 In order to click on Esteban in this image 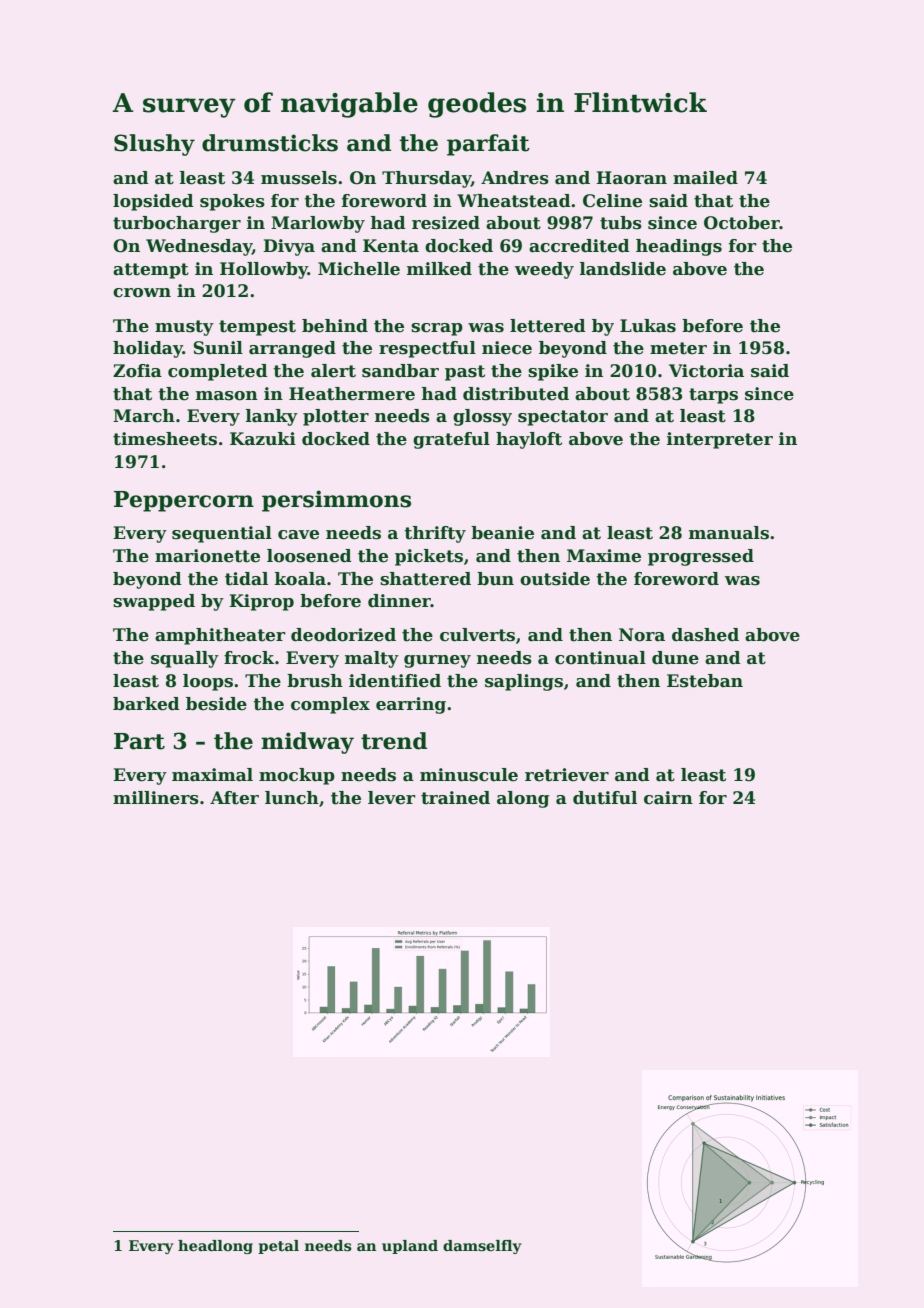, I will do `click(705, 681)`.
